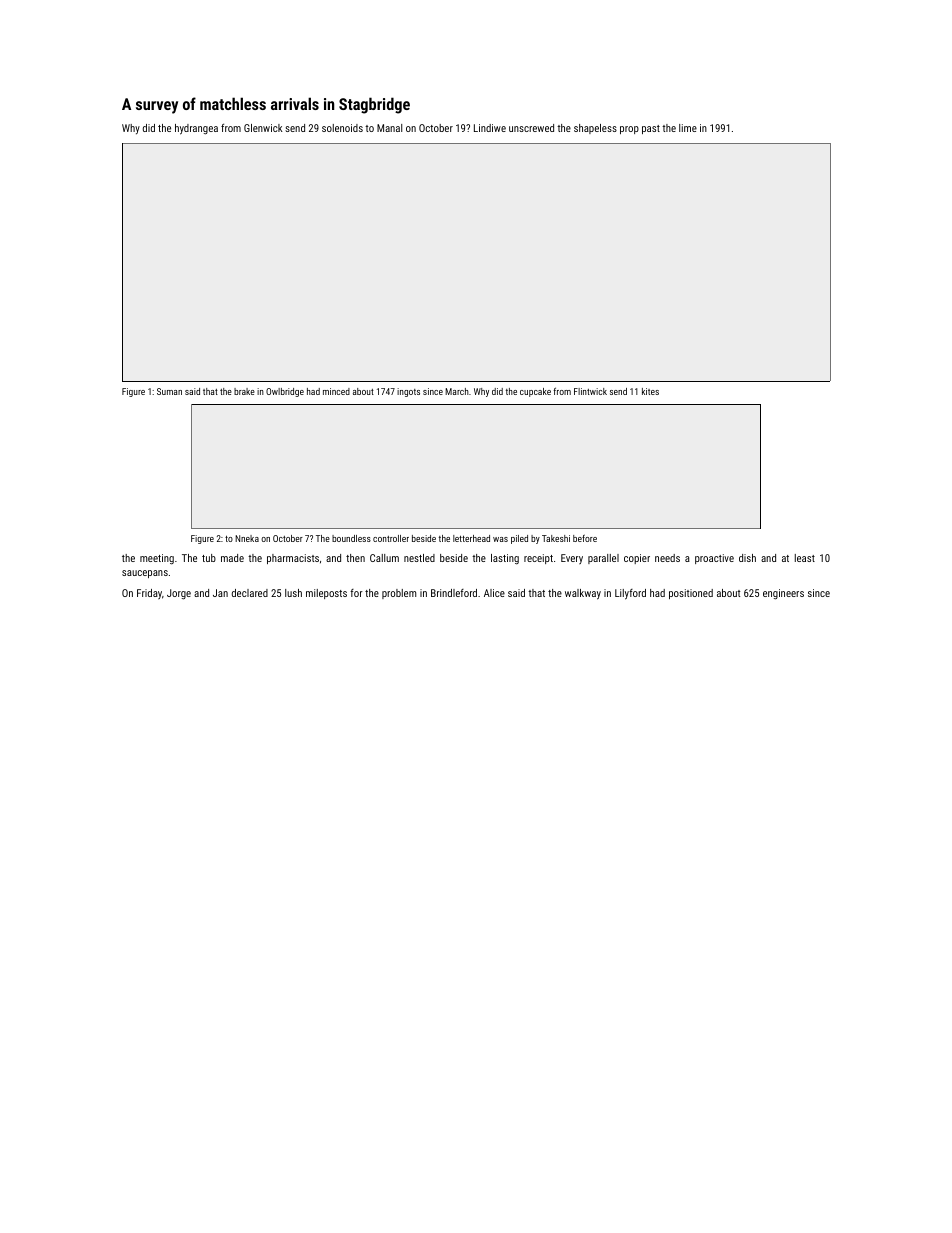 The height and width of the screenshot is (1233, 952). I want to click on Owlbridge, so click(285, 392).
